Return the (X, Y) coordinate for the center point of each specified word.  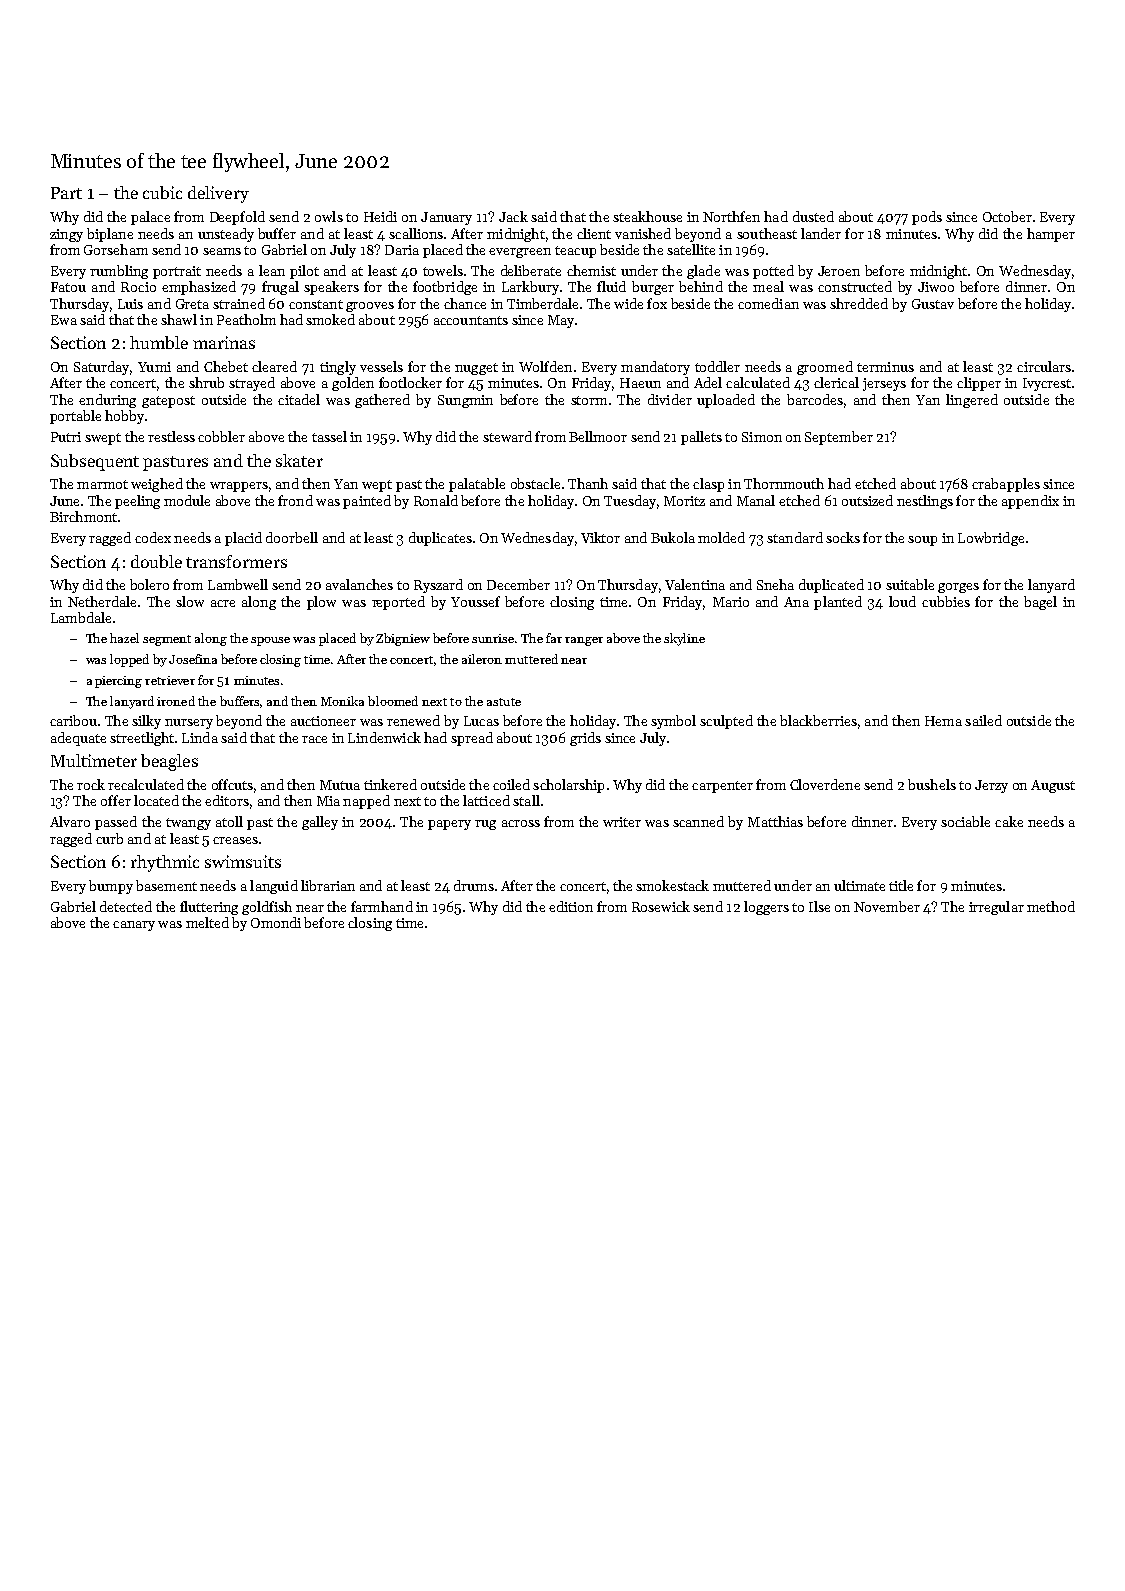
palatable (477, 485)
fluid (611, 286)
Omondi (276, 922)
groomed (825, 368)
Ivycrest (1047, 384)
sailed (983, 720)
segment (167, 640)
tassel (329, 436)
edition (571, 906)
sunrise (493, 638)
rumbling (119, 272)
